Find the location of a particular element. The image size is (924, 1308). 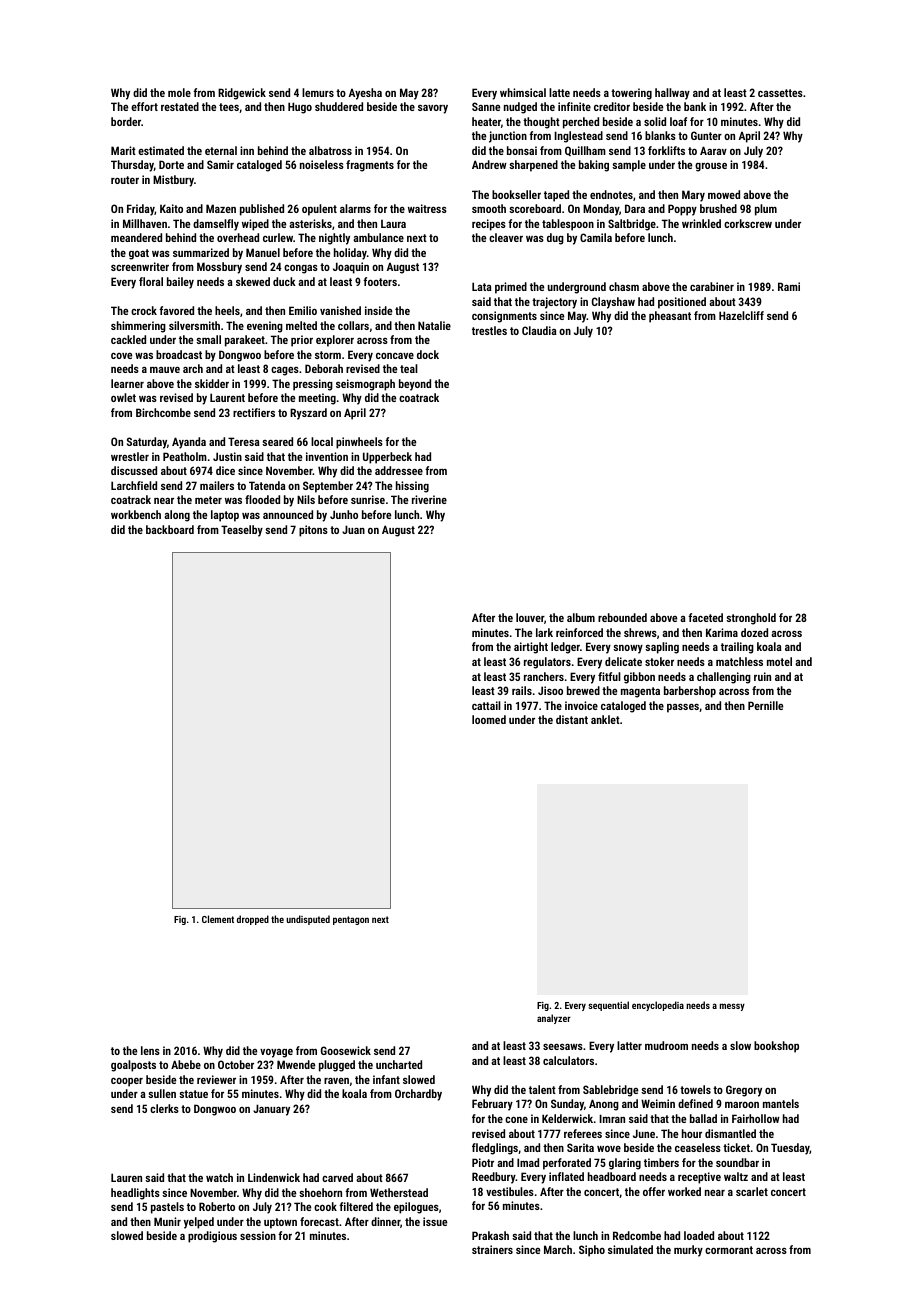

Clement is located at coordinates (218, 919).
